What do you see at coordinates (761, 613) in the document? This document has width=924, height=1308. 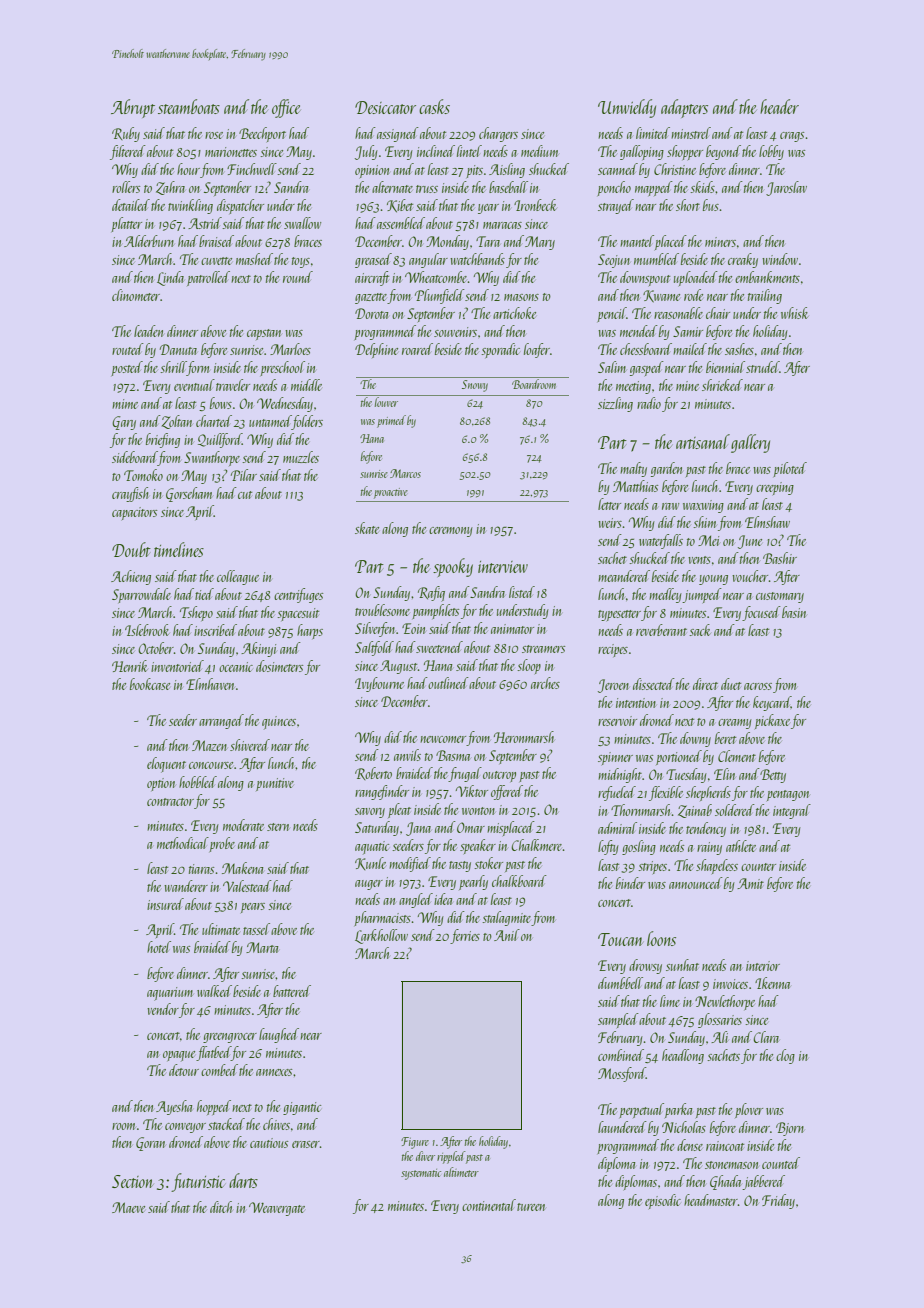 I see `focused` at bounding box center [761, 613].
